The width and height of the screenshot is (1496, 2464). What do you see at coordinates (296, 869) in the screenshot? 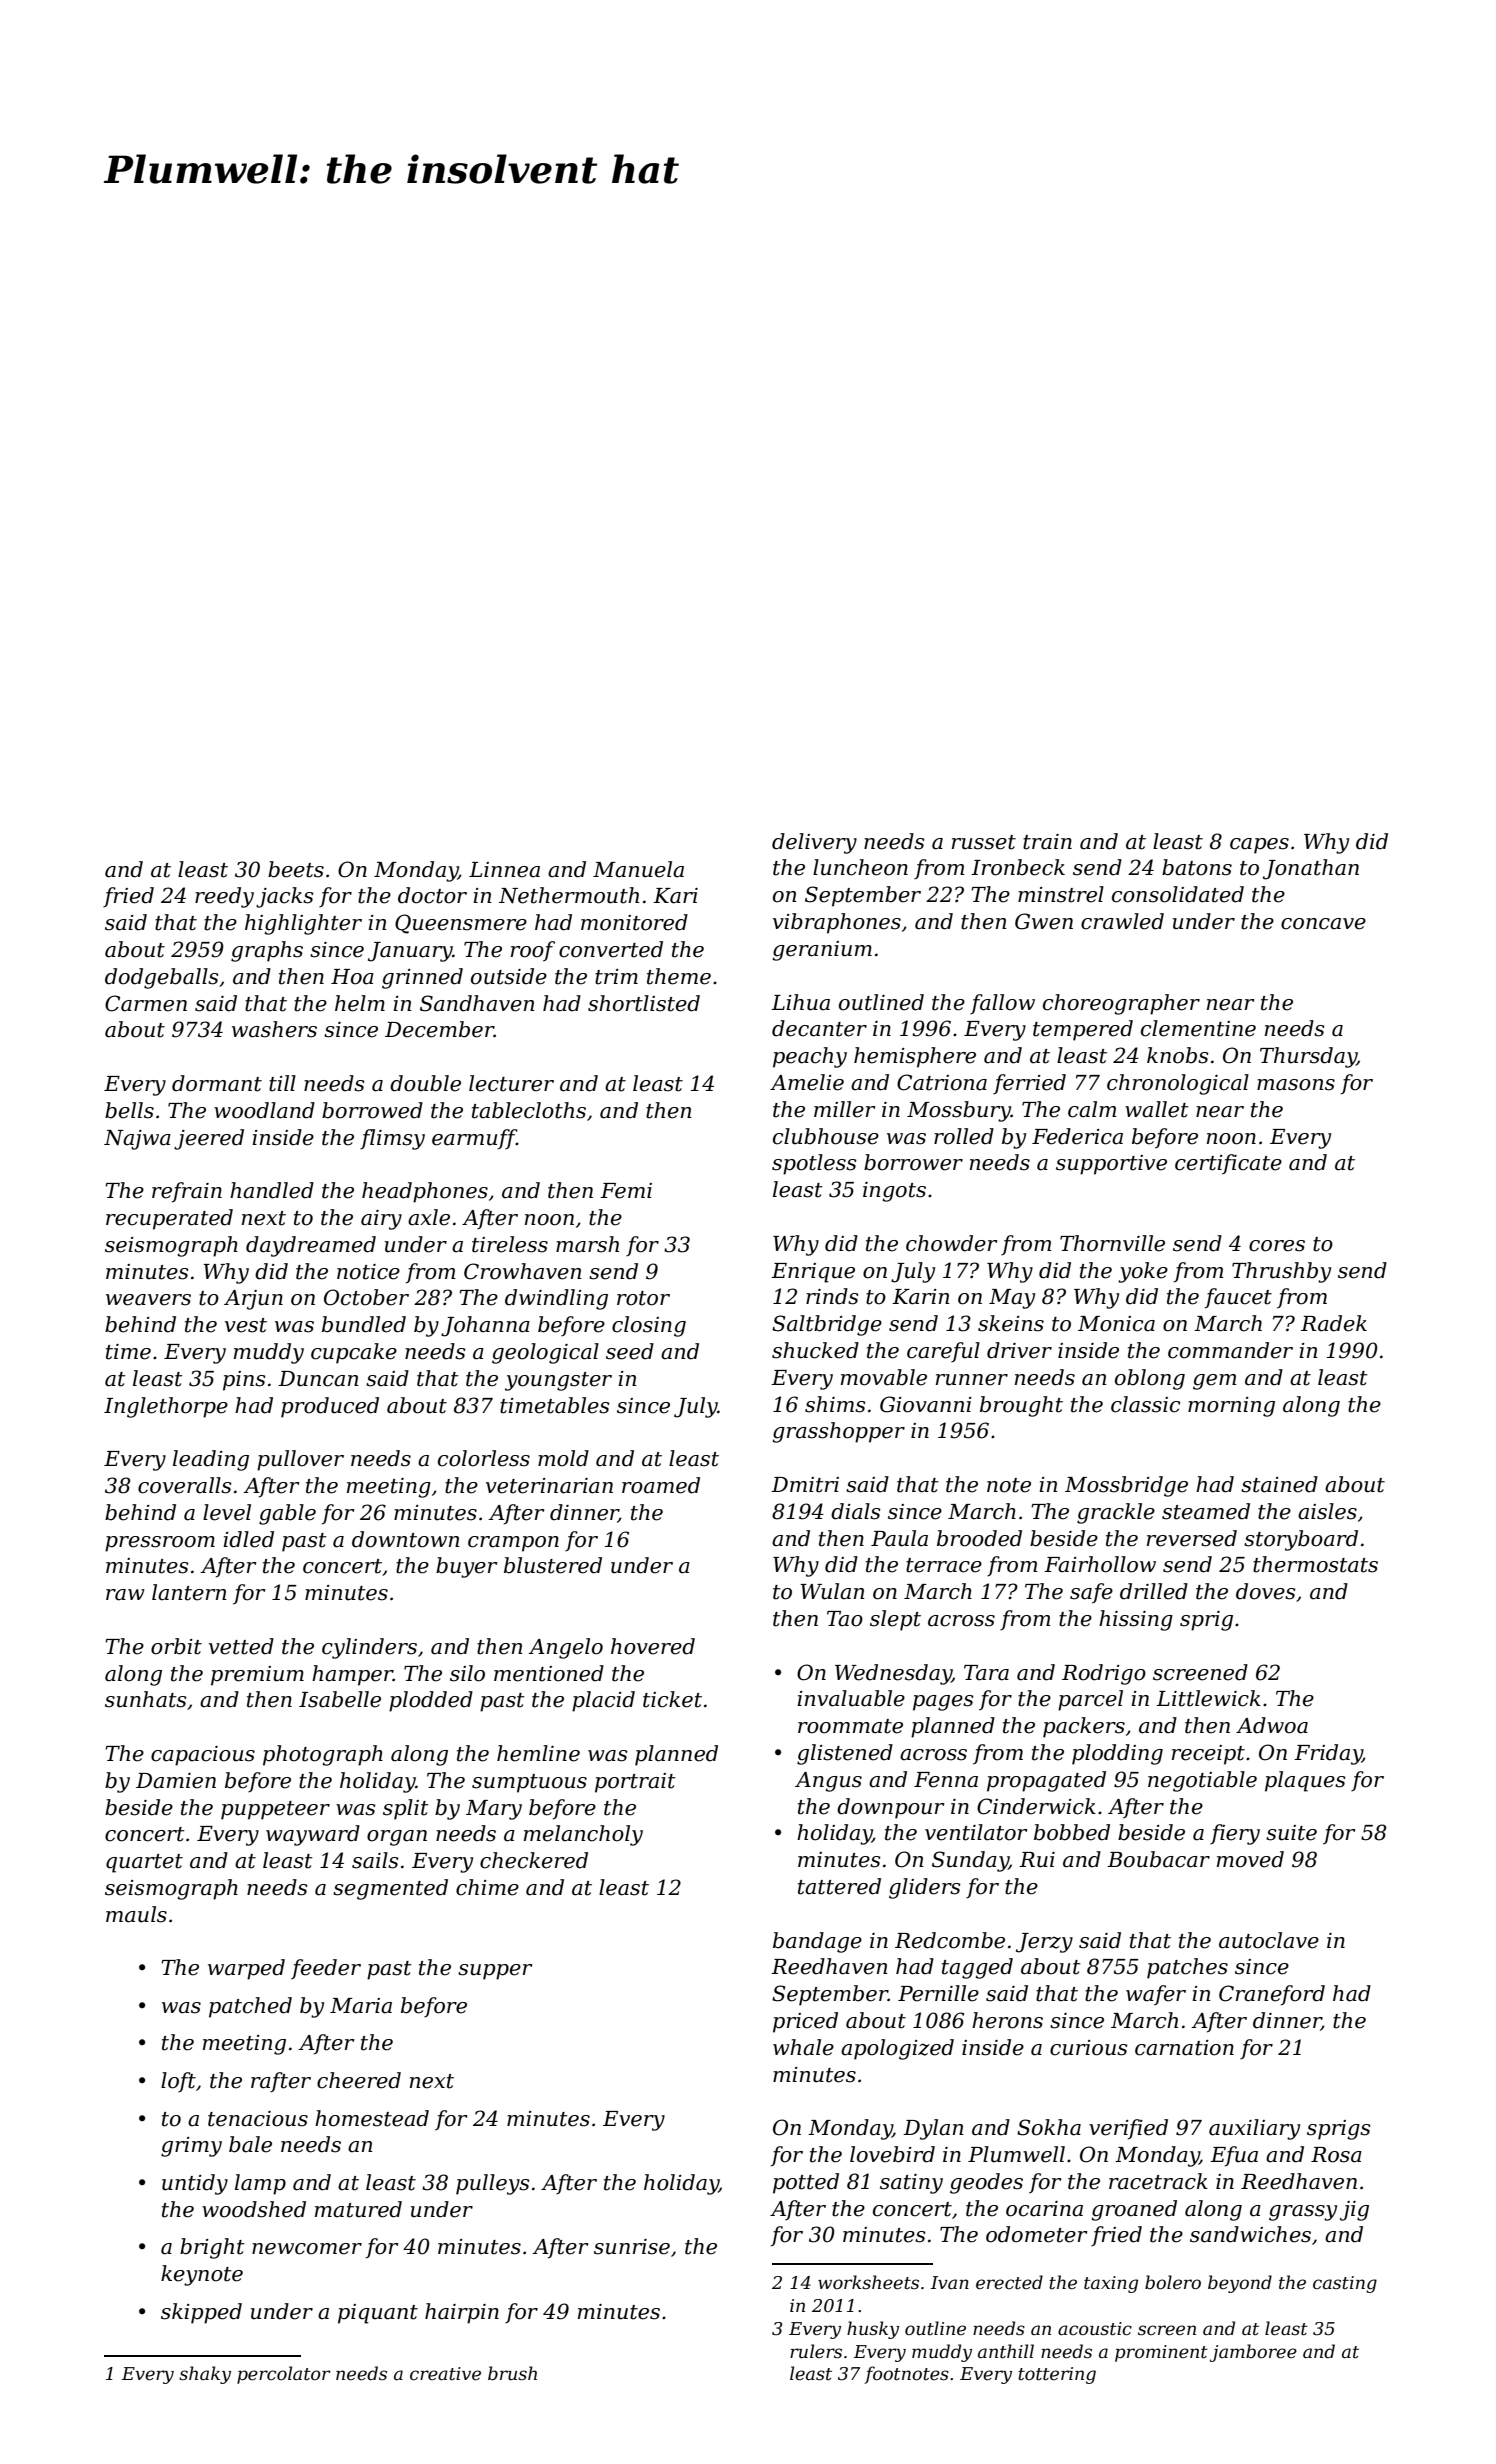
I see `beets` at bounding box center [296, 869].
